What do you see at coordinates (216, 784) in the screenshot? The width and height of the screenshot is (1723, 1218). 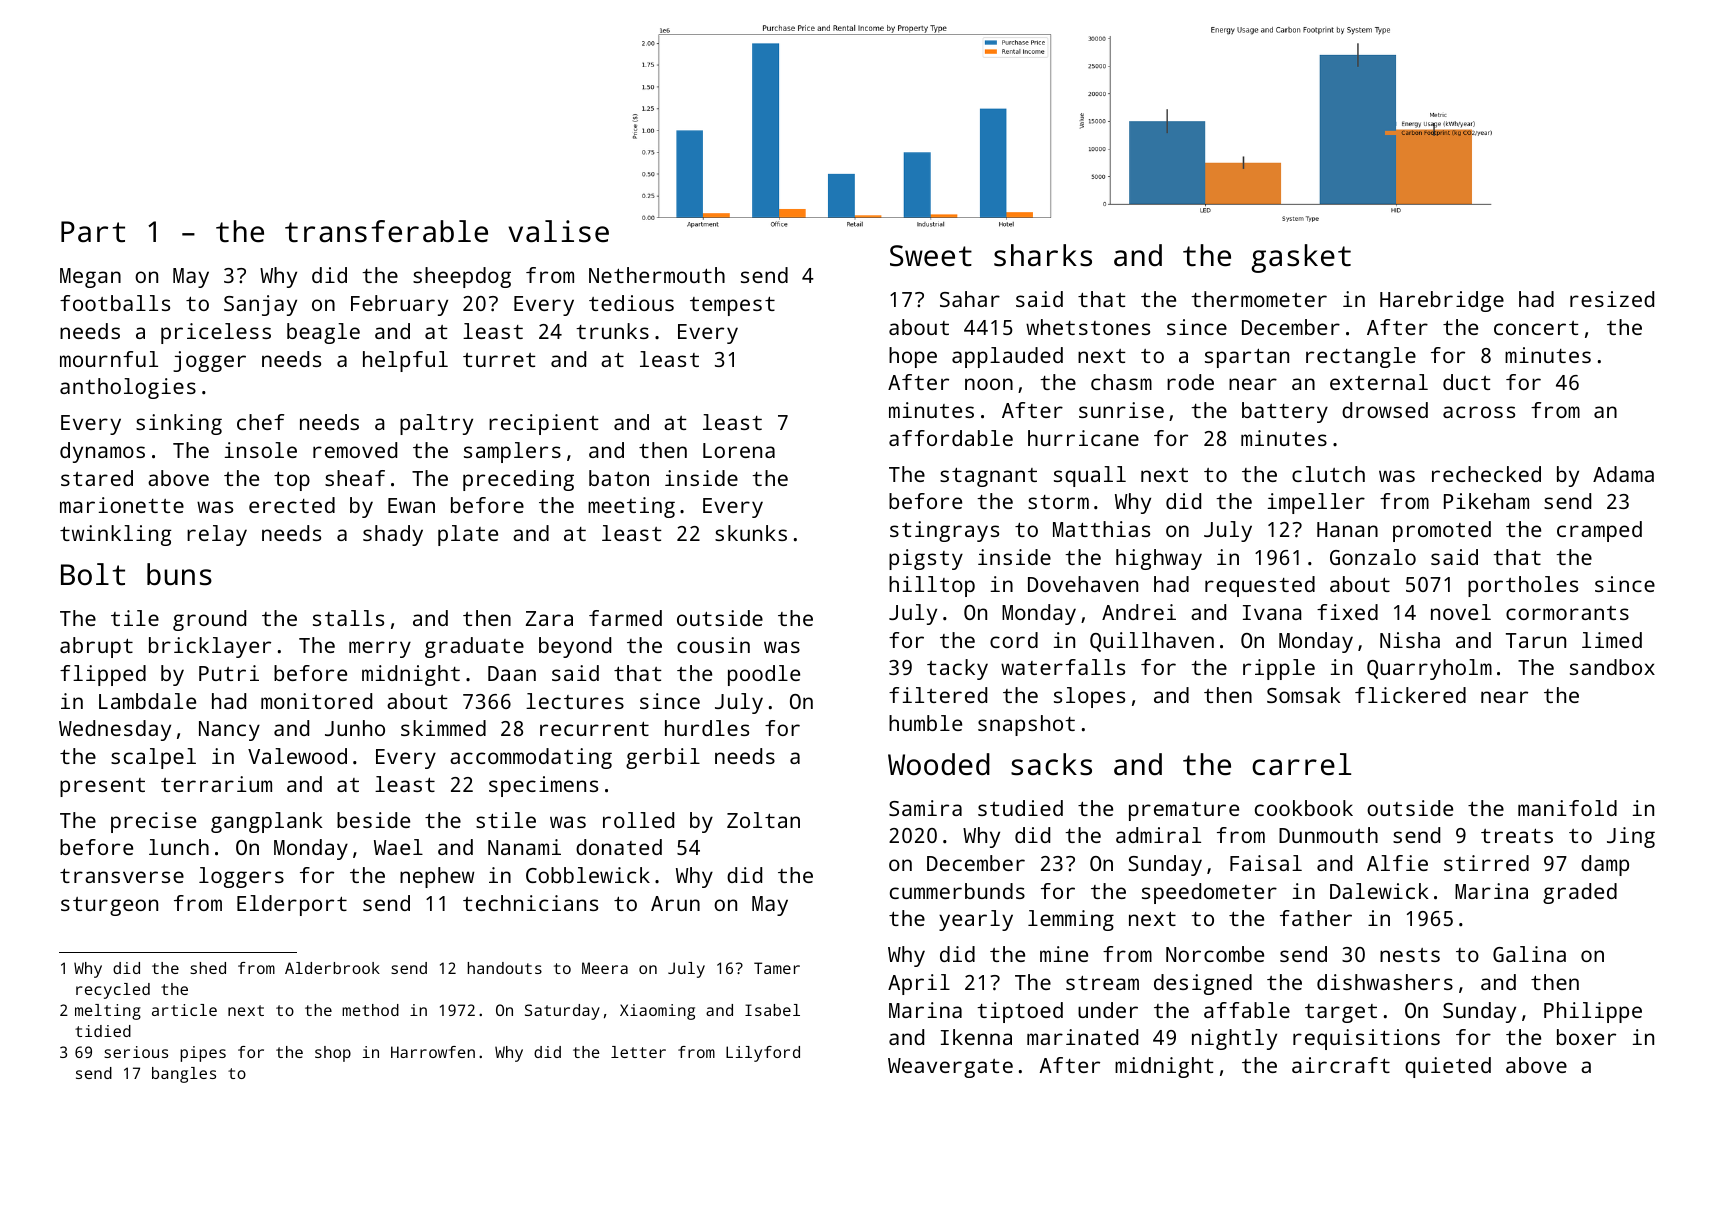 I see `terrarium` at bounding box center [216, 784].
